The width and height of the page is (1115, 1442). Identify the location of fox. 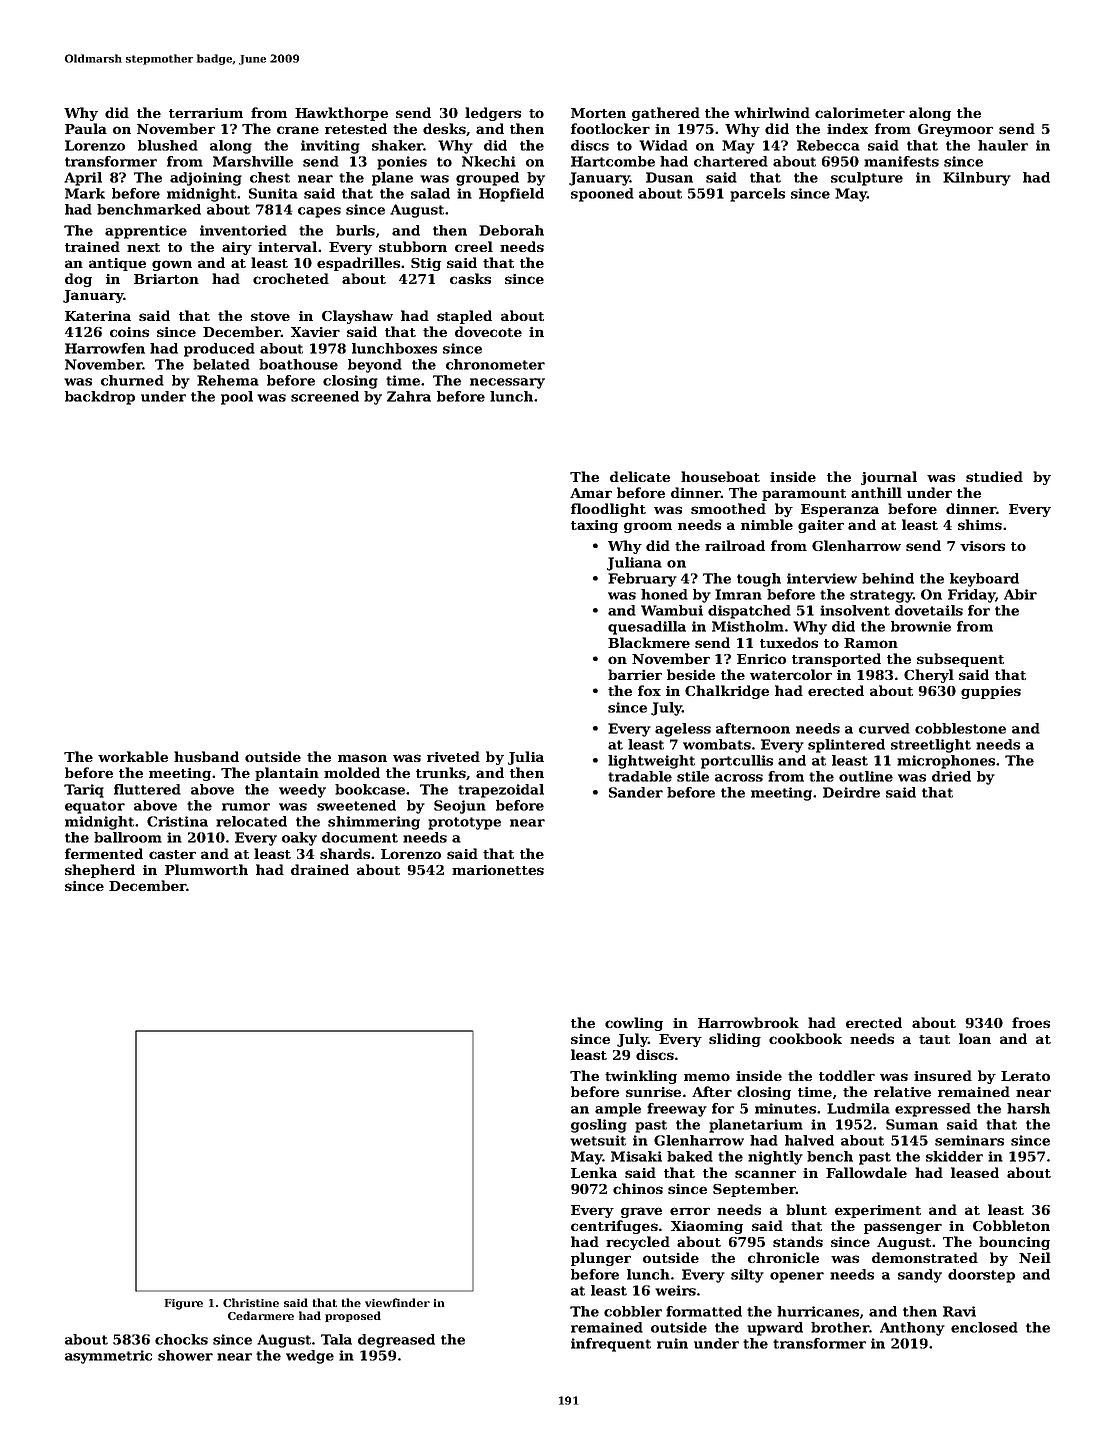
(649, 690).
